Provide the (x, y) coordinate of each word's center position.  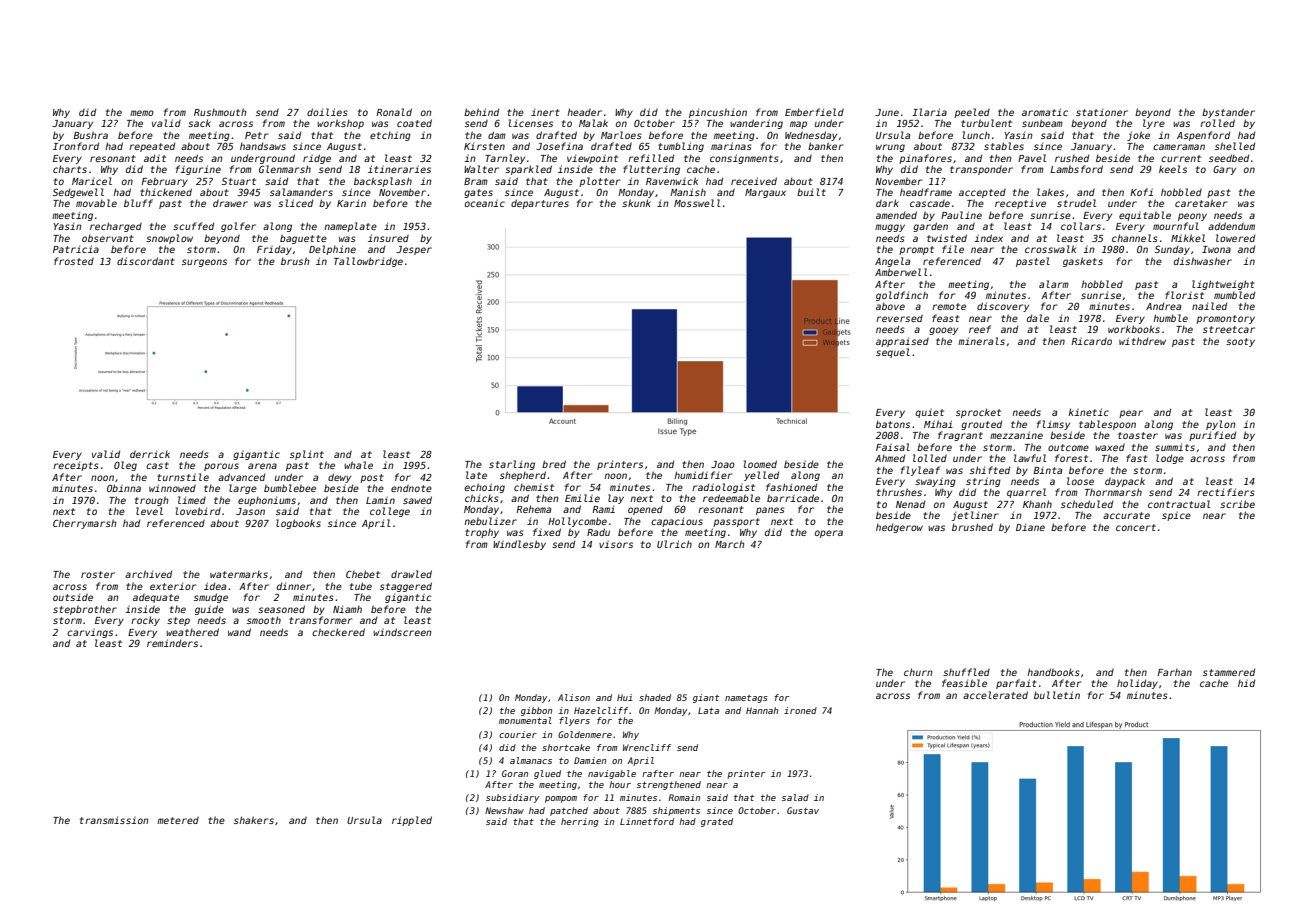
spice (1176, 516)
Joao (723, 464)
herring (580, 822)
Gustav (803, 810)
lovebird (198, 511)
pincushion (718, 113)
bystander (1228, 113)
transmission (114, 820)
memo (142, 113)
